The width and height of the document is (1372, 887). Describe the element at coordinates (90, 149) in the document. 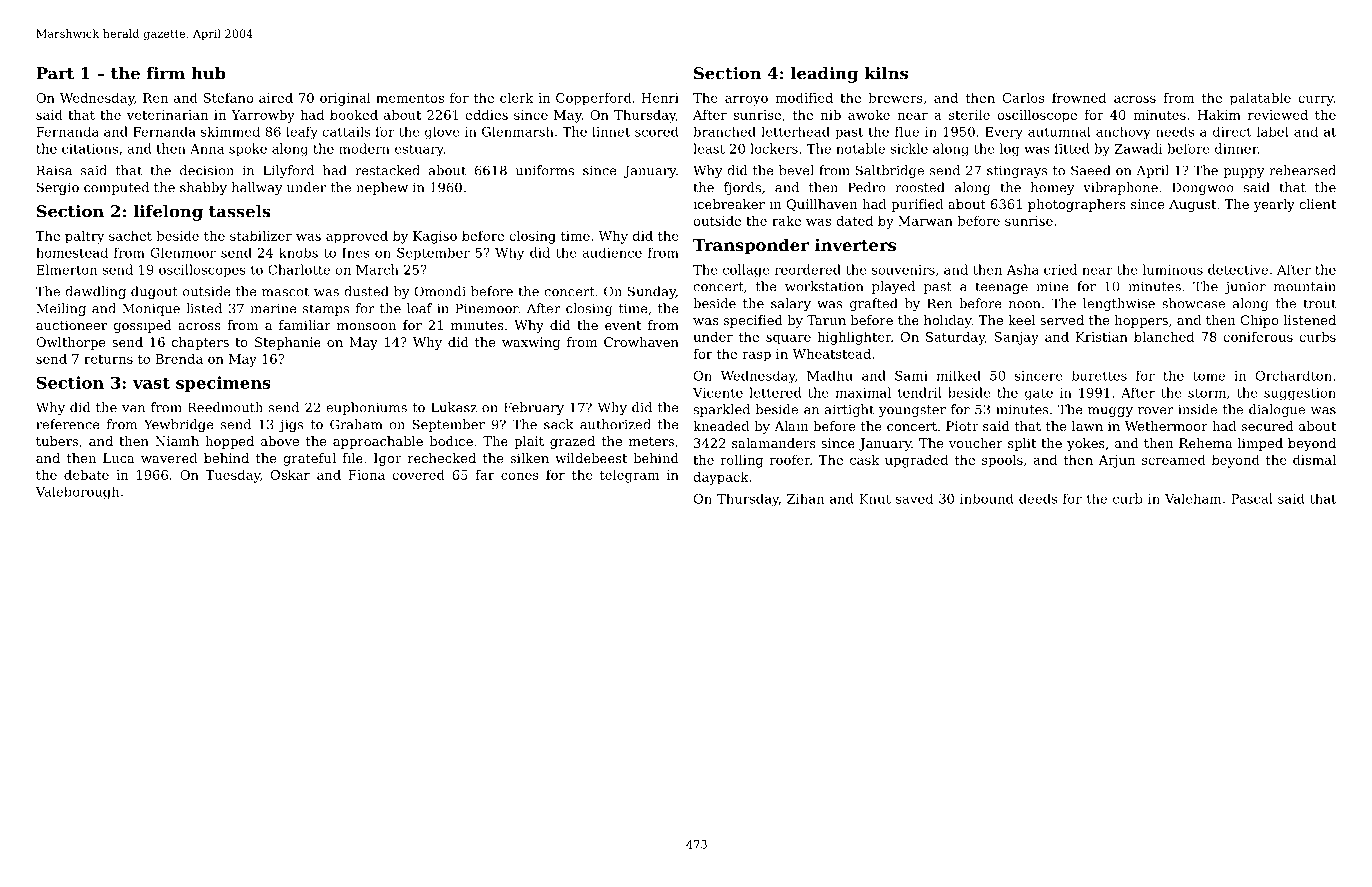

I see `citations` at that location.
